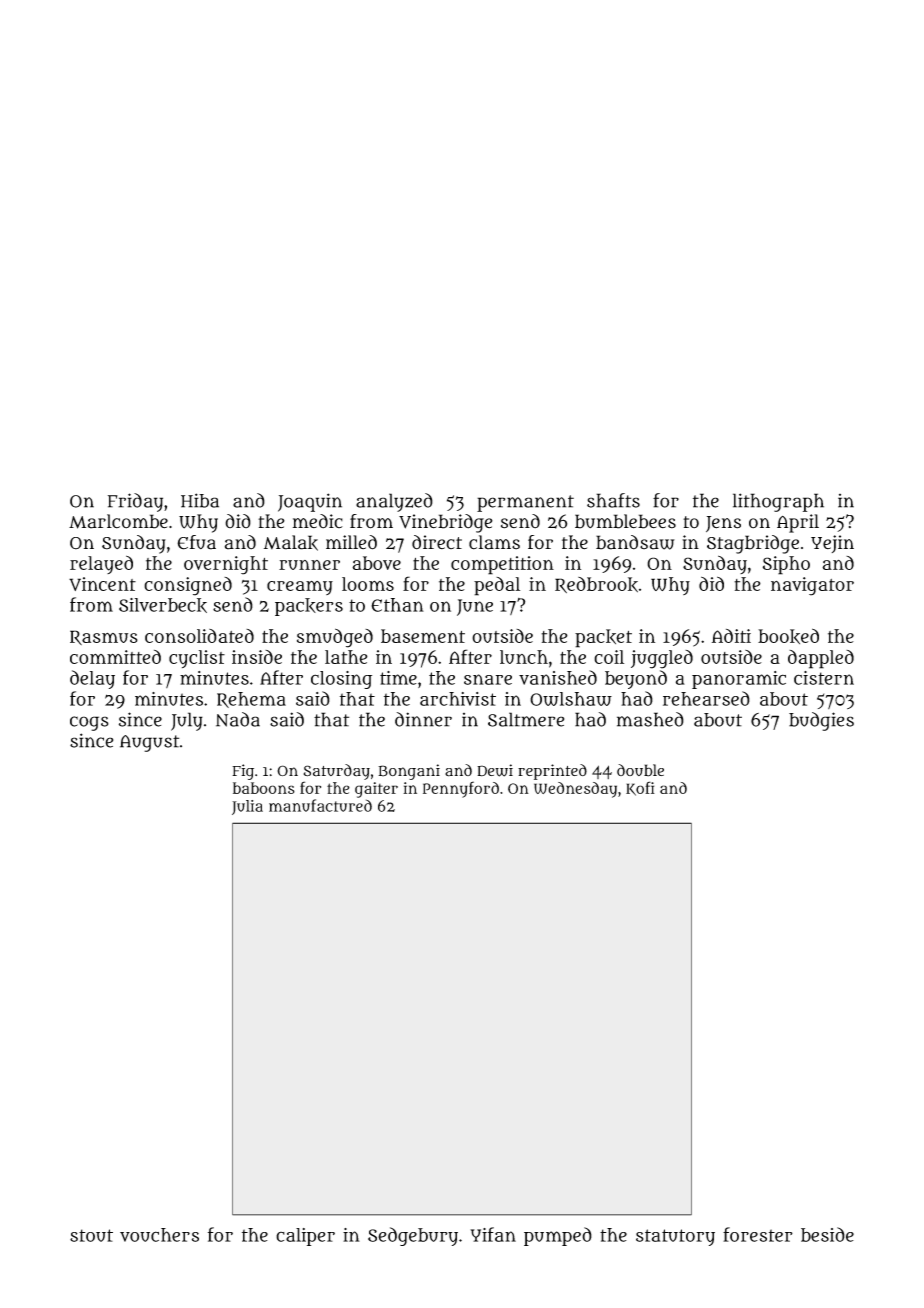 Image resolution: width=924 pixels, height=1308 pixels. I want to click on Malak, so click(291, 543).
